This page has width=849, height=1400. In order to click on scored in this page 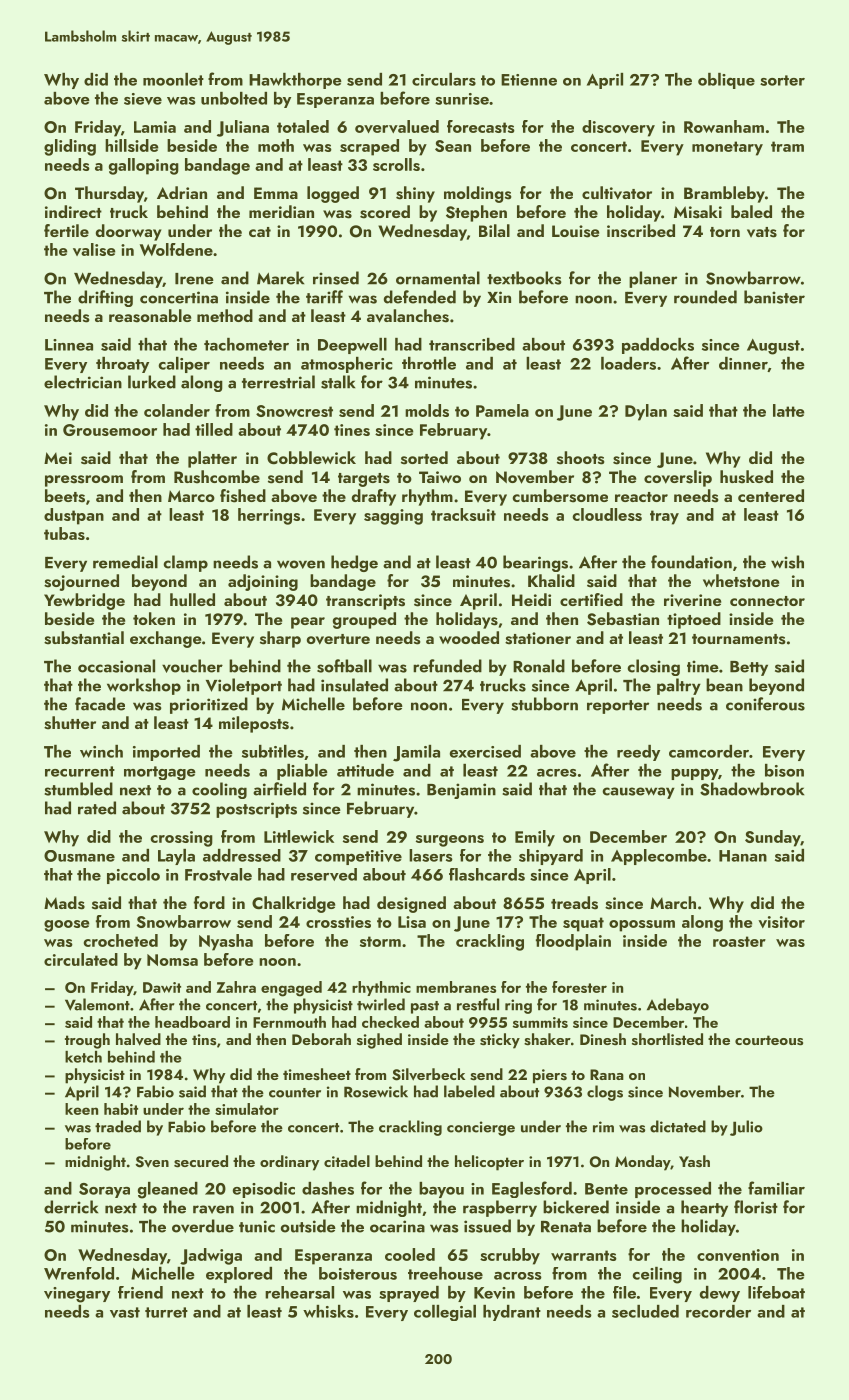, I will do `click(385, 212)`.
